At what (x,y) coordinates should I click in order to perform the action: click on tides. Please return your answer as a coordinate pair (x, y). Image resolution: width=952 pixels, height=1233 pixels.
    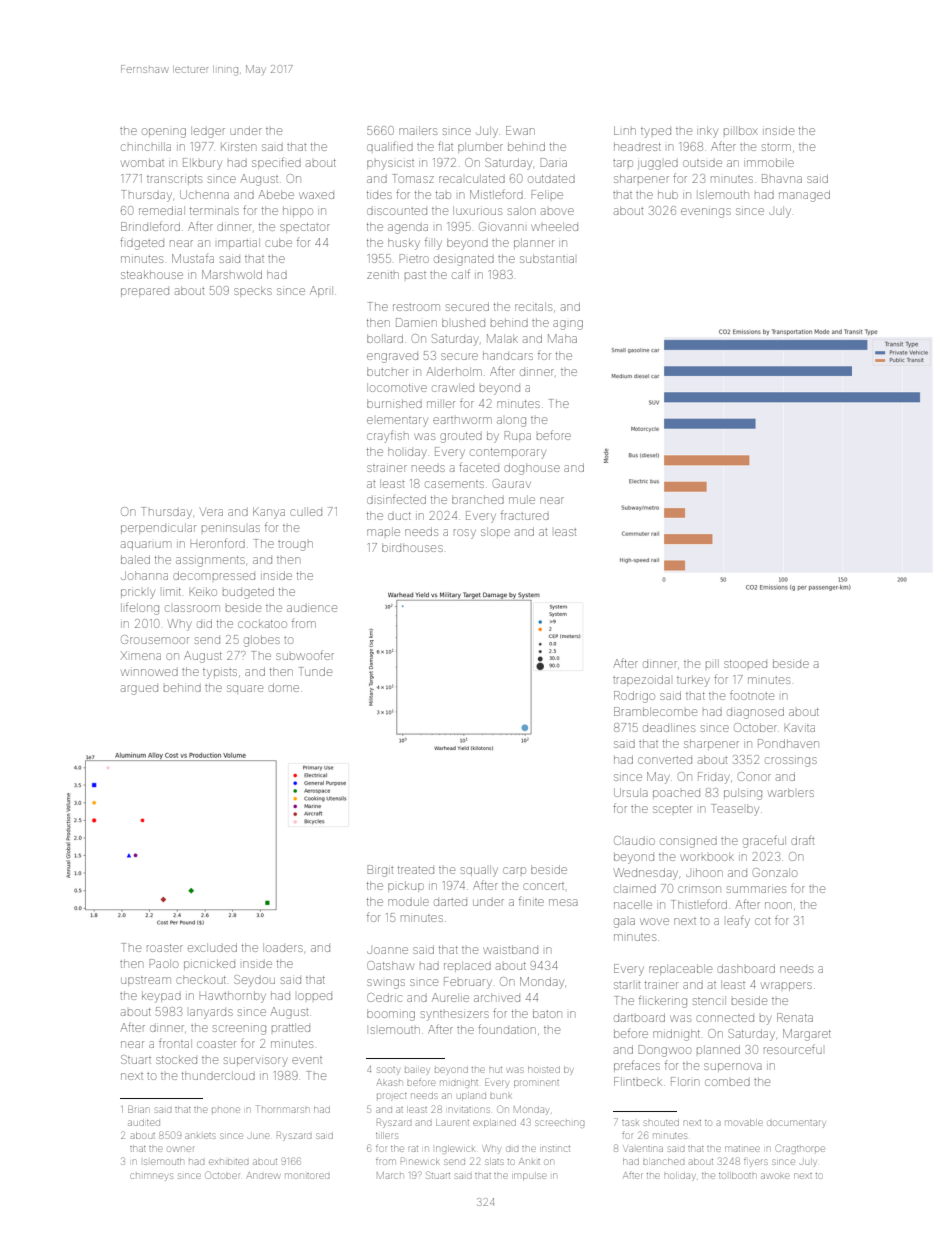
    Looking at the image, I should click on (379, 195).
